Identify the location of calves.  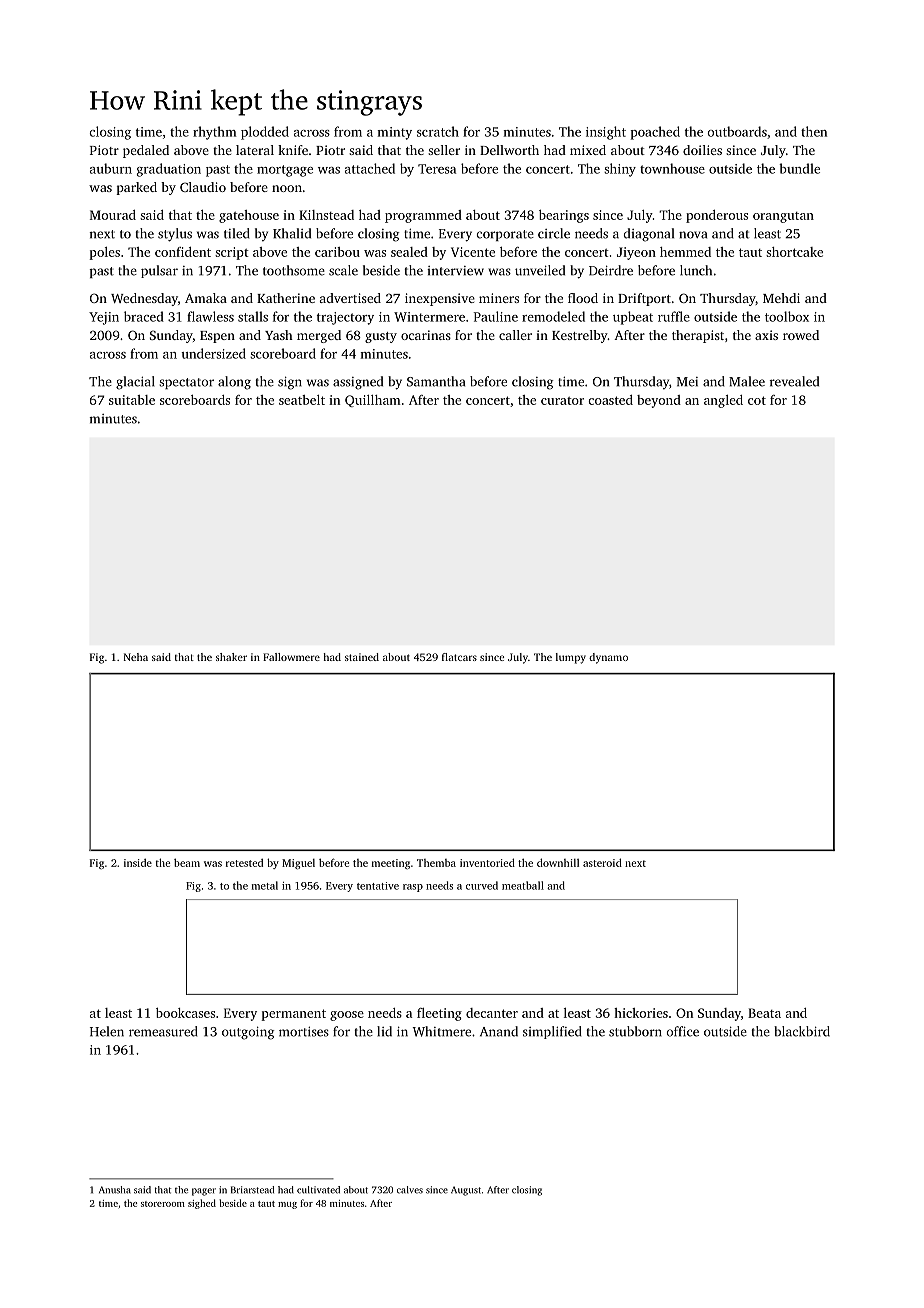
(410, 1190).
